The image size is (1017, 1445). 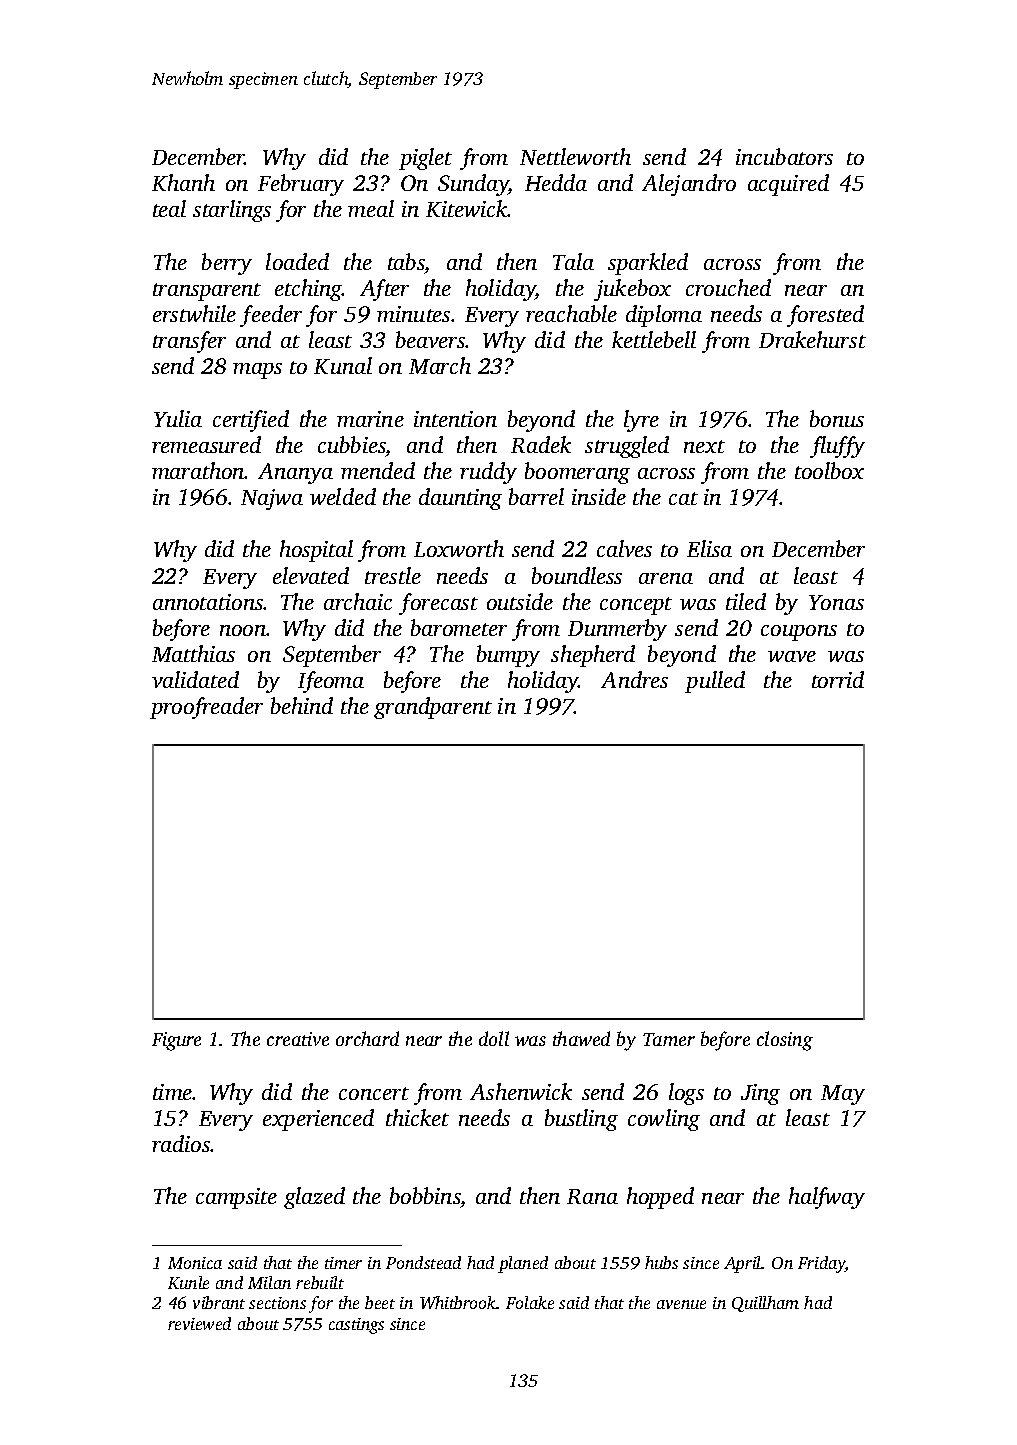 I want to click on thawed, so click(x=581, y=1038).
